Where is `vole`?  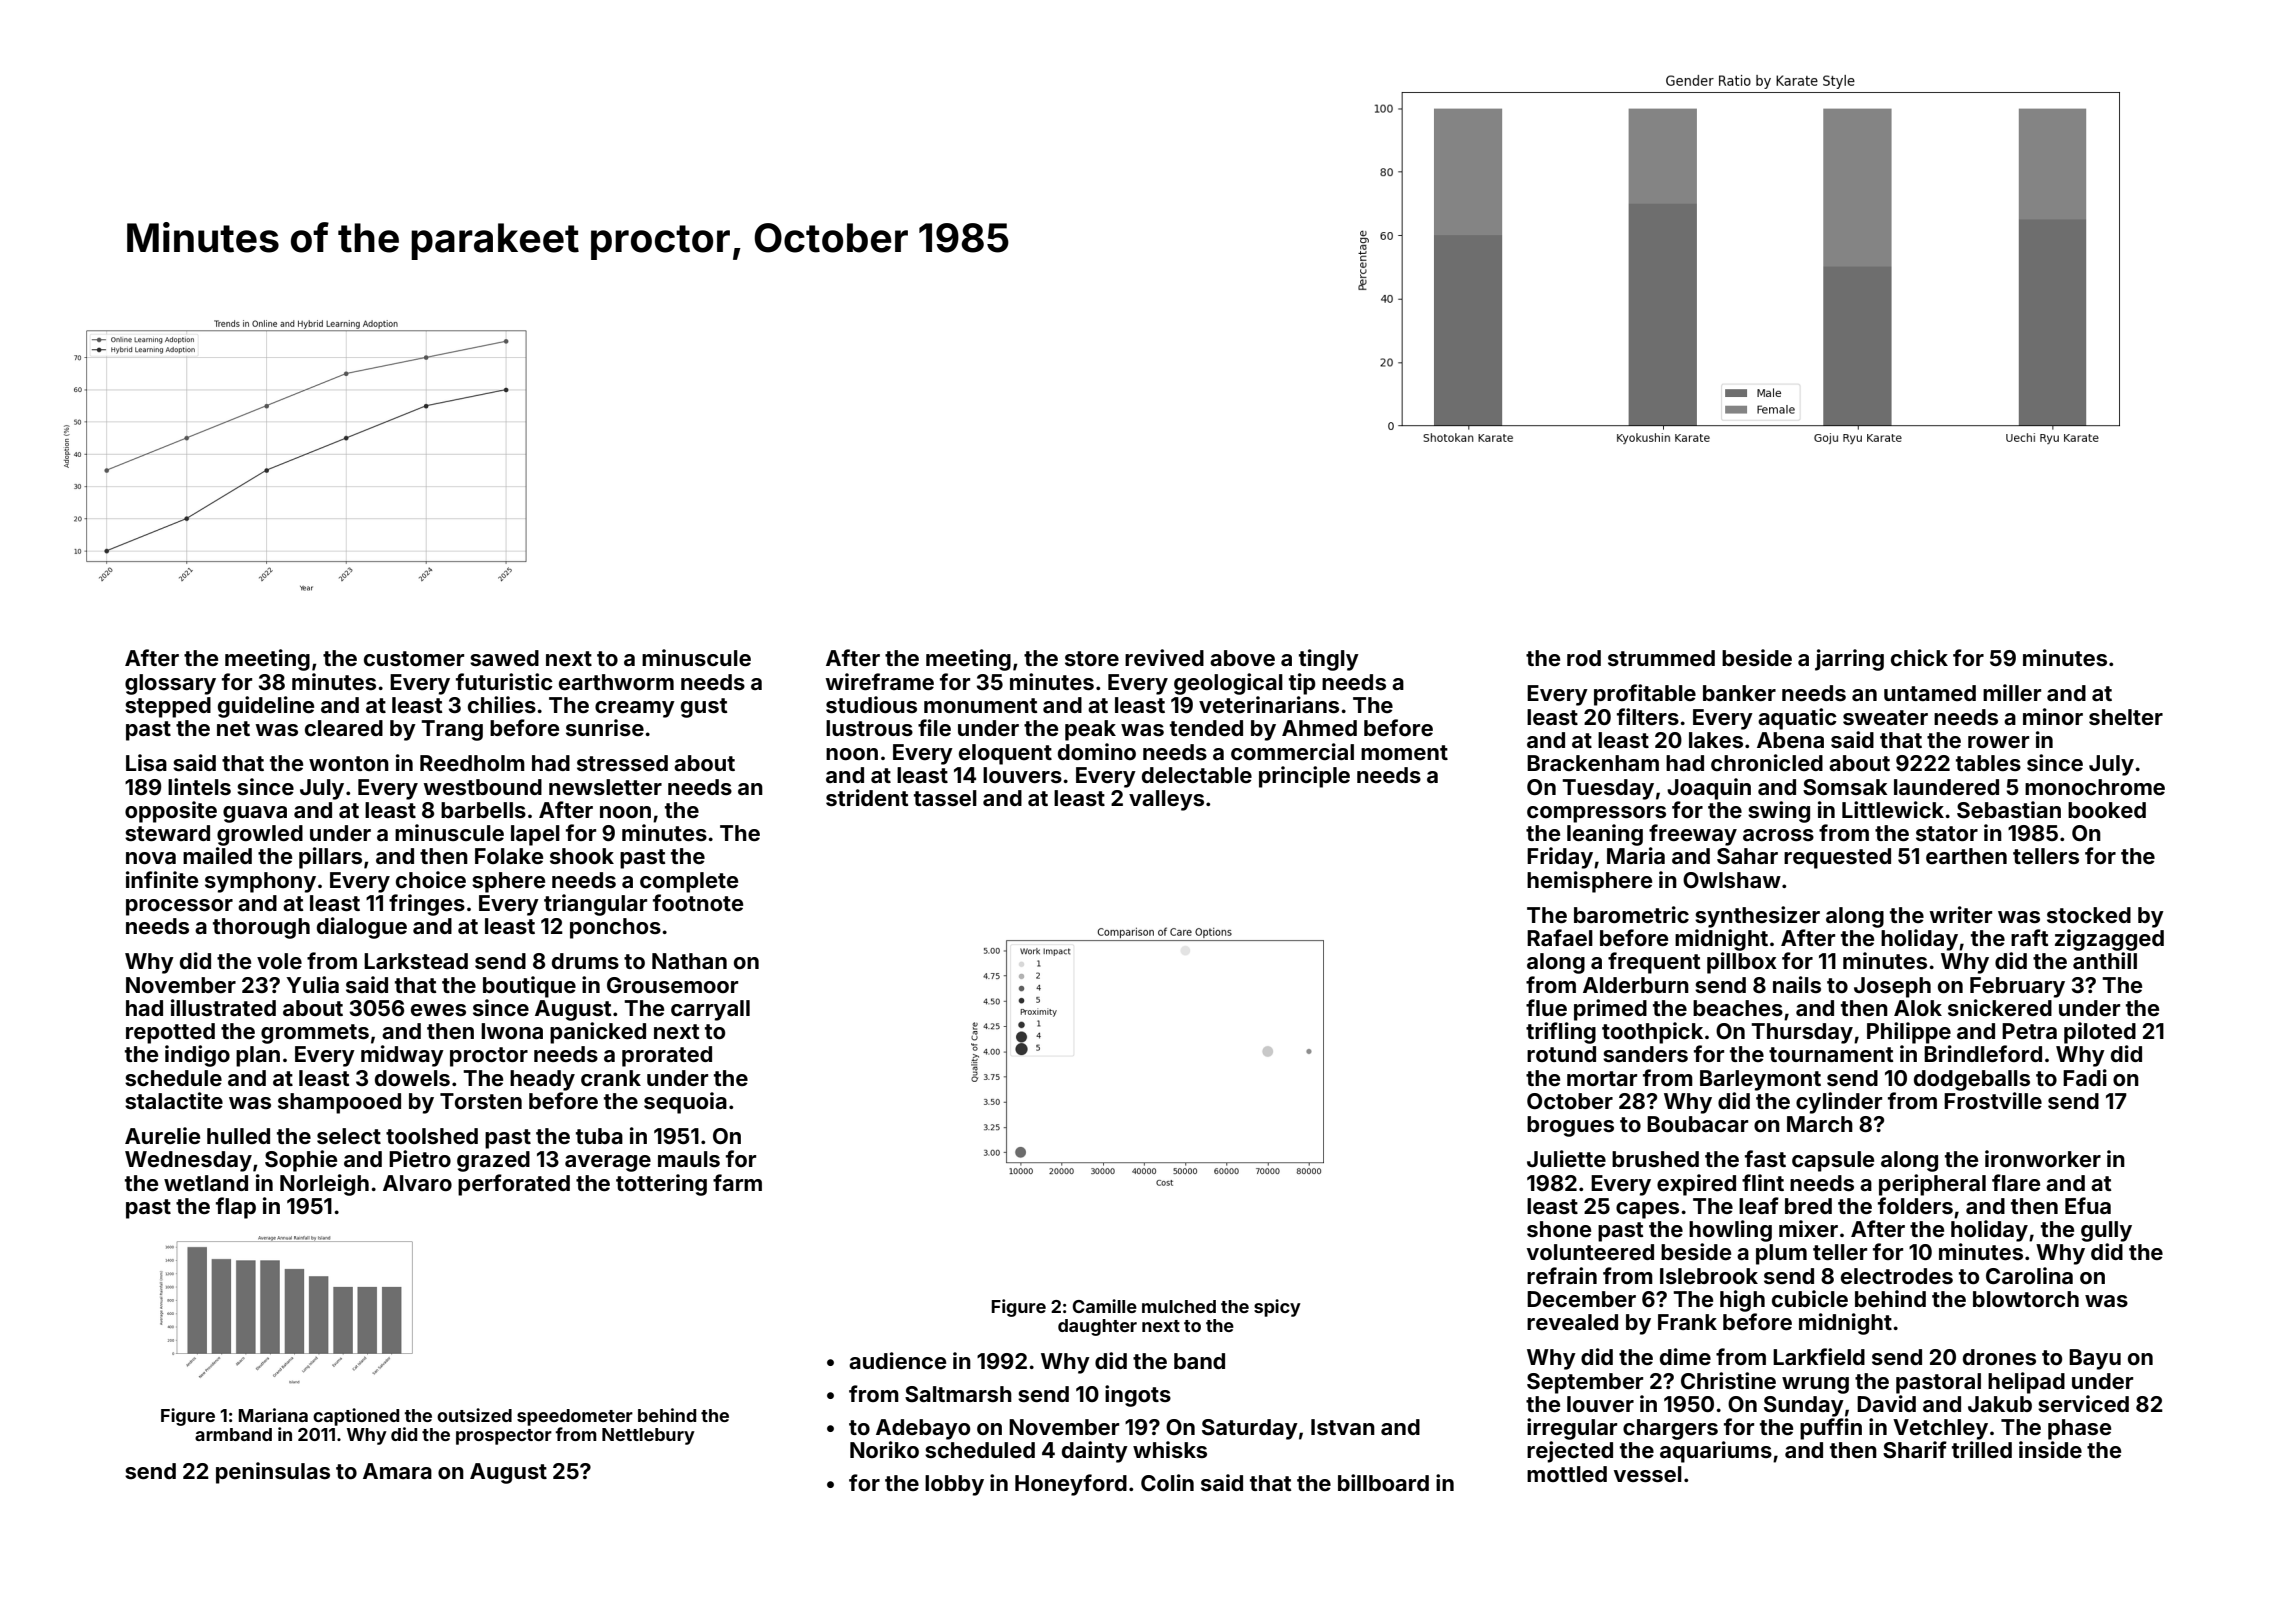
vole is located at coordinates (279, 961).
